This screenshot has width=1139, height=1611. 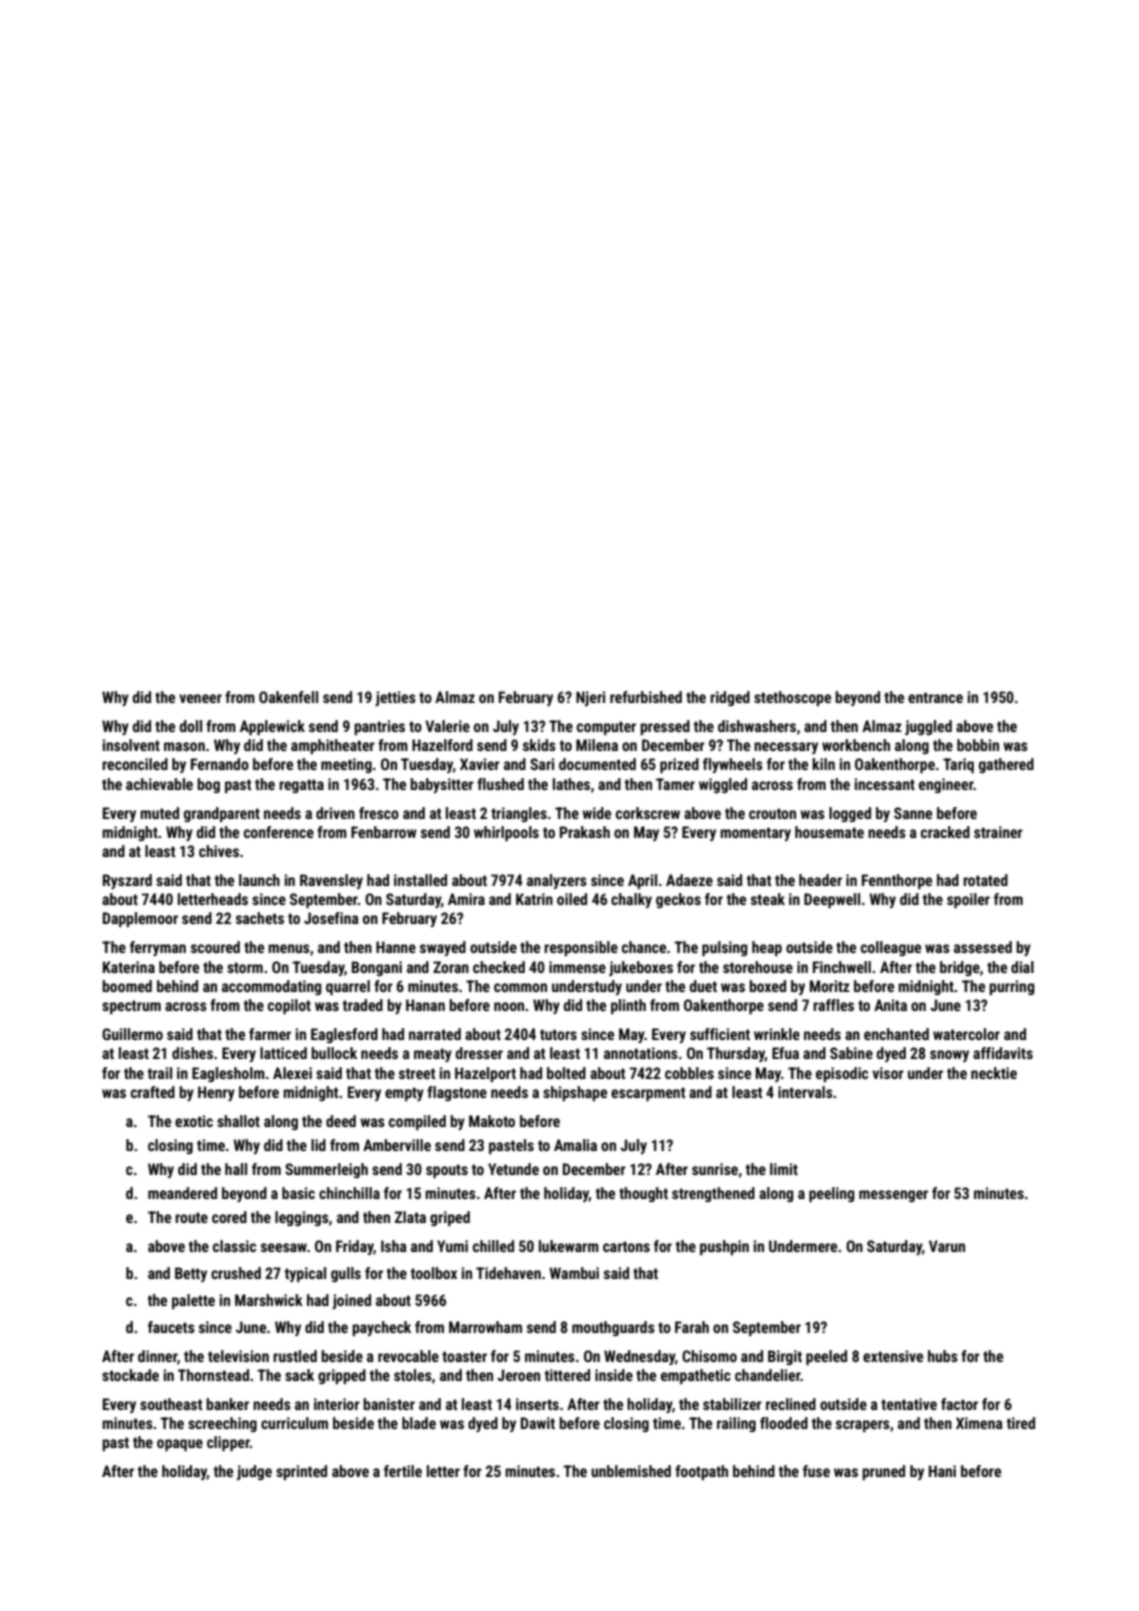 What do you see at coordinates (832, 900) in the screenshot?
I see `Deepwell` at bounding box center [832, 900].
